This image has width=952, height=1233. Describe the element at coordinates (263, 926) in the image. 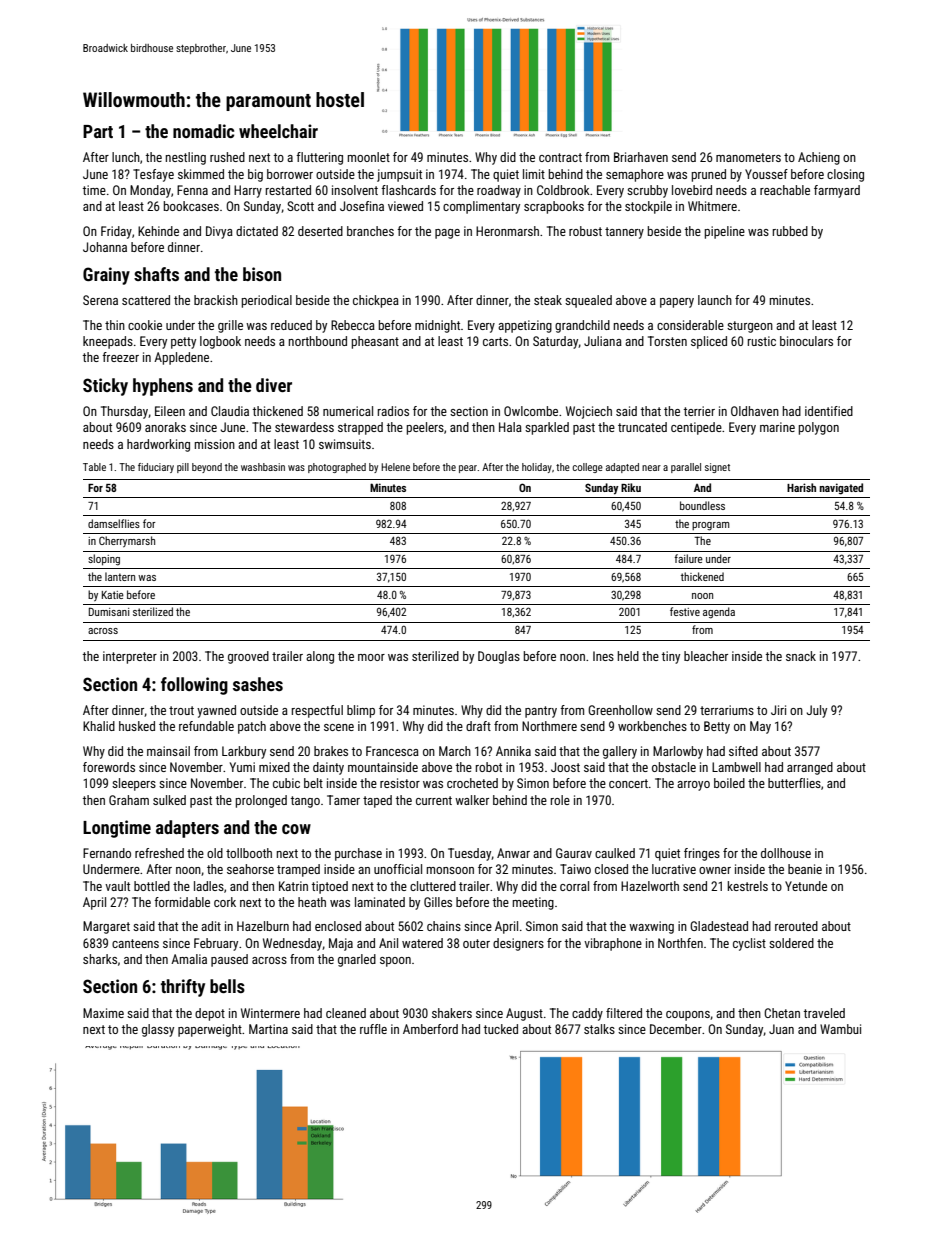

I see `Hazelburn` at that location.
